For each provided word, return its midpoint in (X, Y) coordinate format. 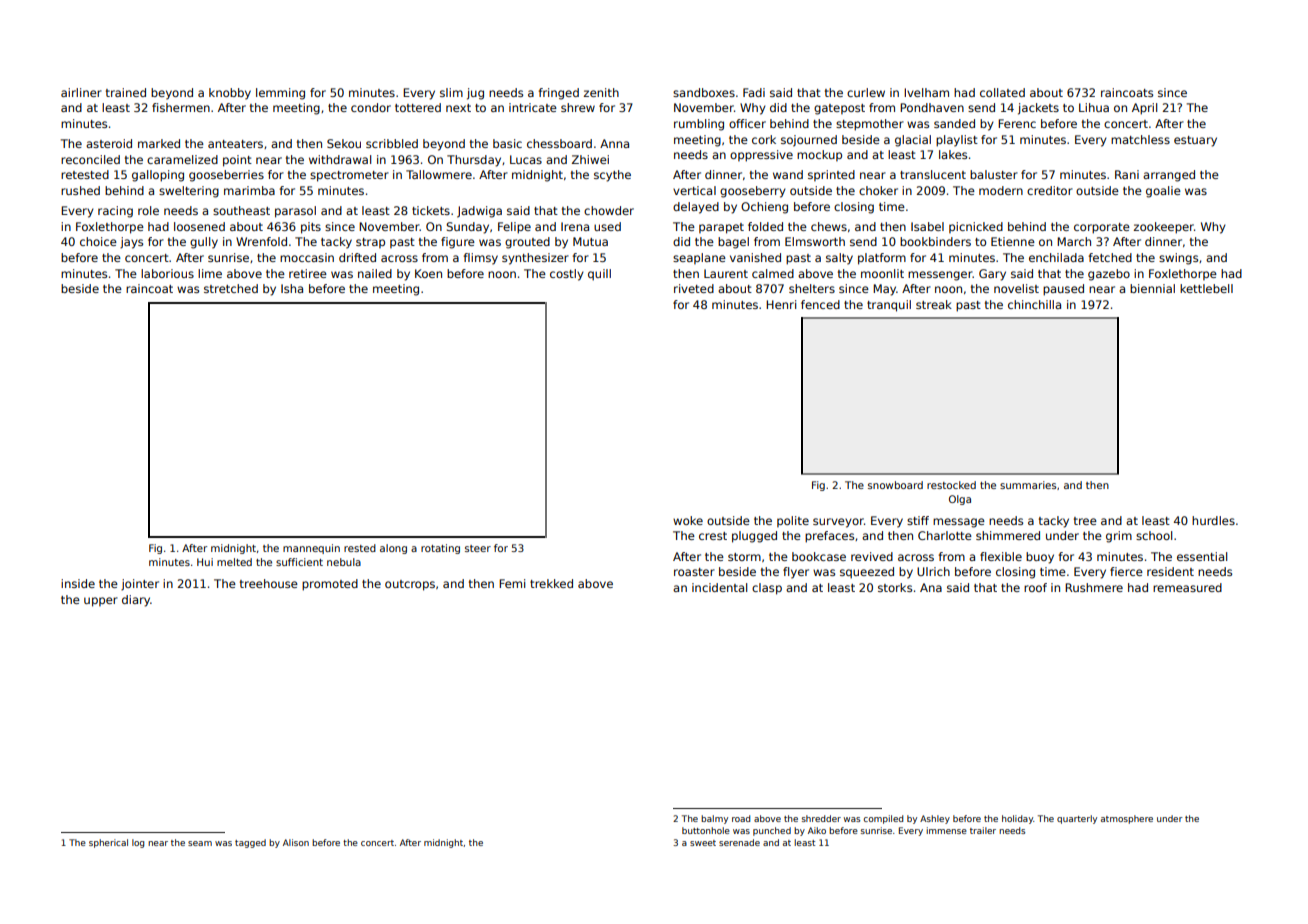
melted (234, 562)
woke (688, 520)
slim (451, 92)
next (458, 108)
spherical (108, 843)
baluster (994, 174)
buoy (1040, 558)
